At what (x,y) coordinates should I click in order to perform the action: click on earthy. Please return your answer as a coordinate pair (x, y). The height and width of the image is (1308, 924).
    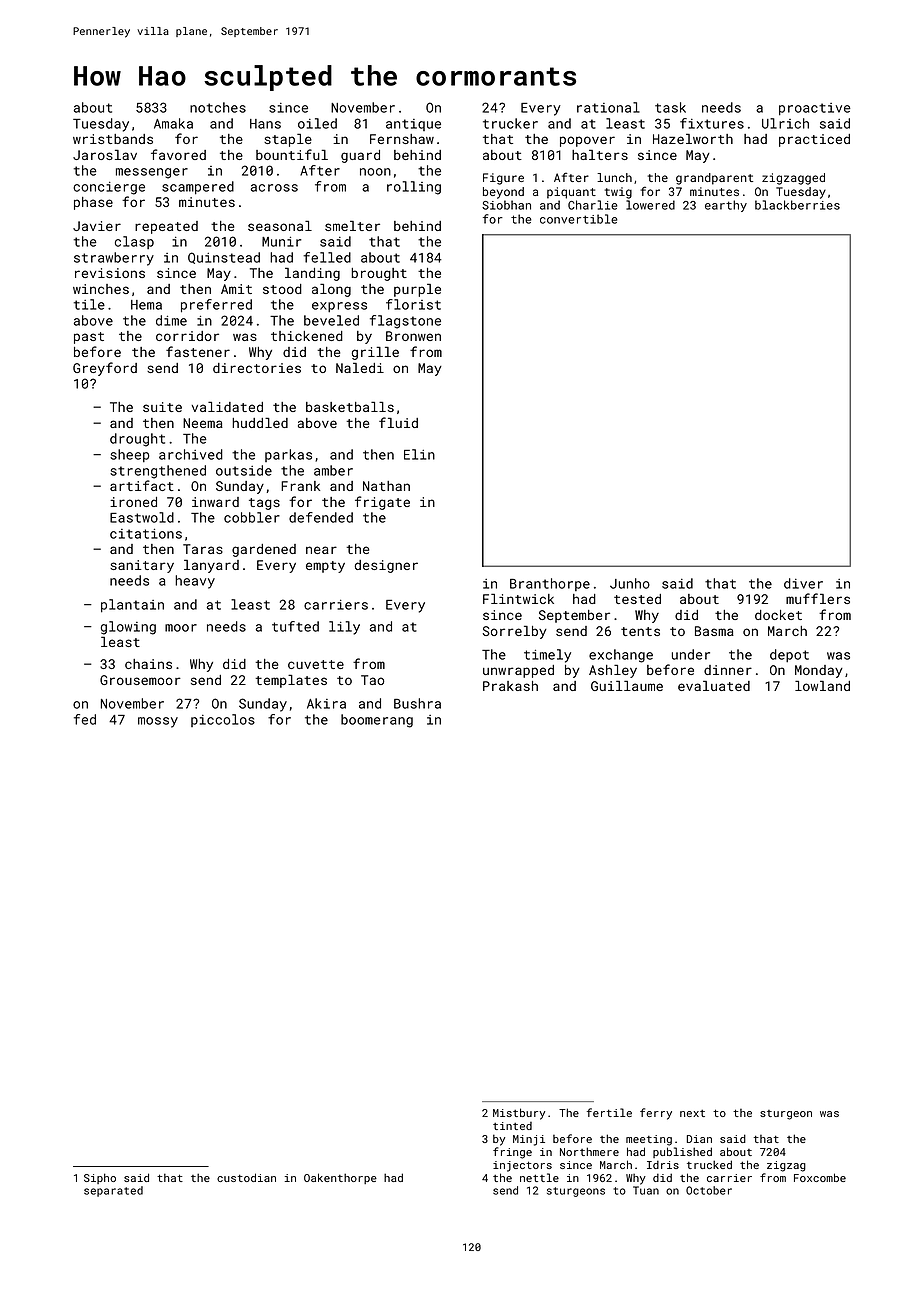
    Looking at the image, I should click on (726, 206).
